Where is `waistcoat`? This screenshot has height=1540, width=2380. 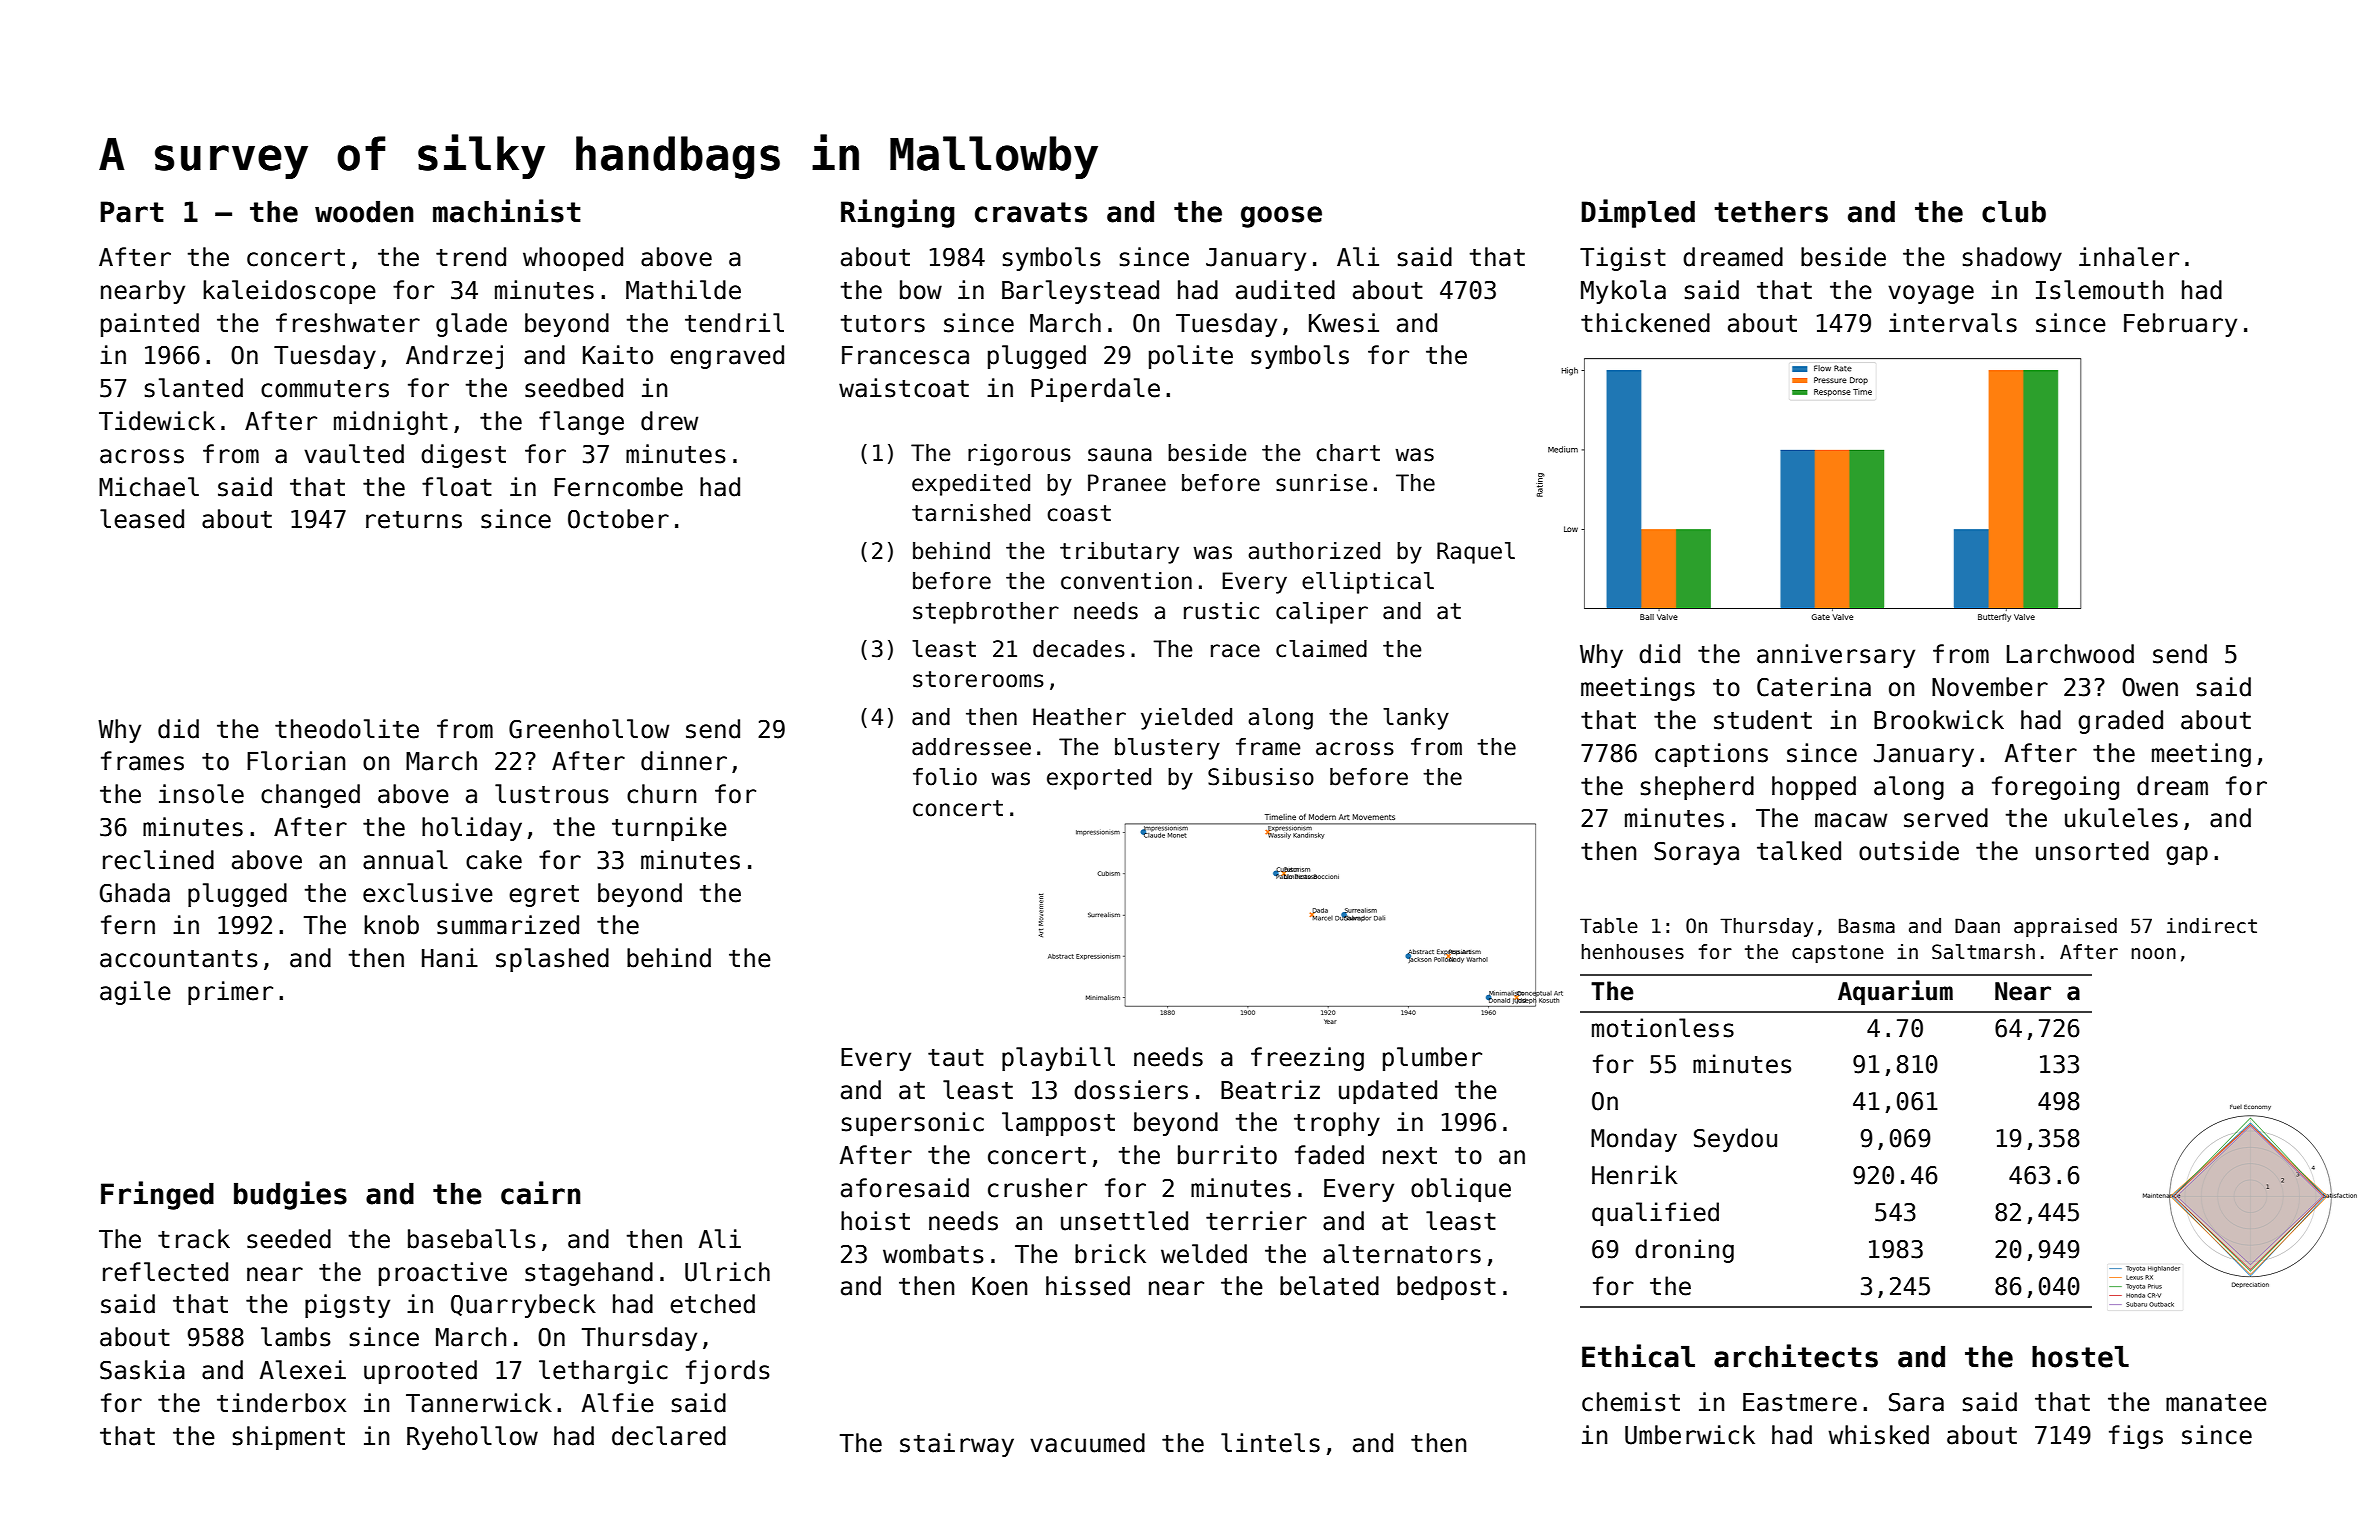
waistcoat is located at coordinates (904, 388).
